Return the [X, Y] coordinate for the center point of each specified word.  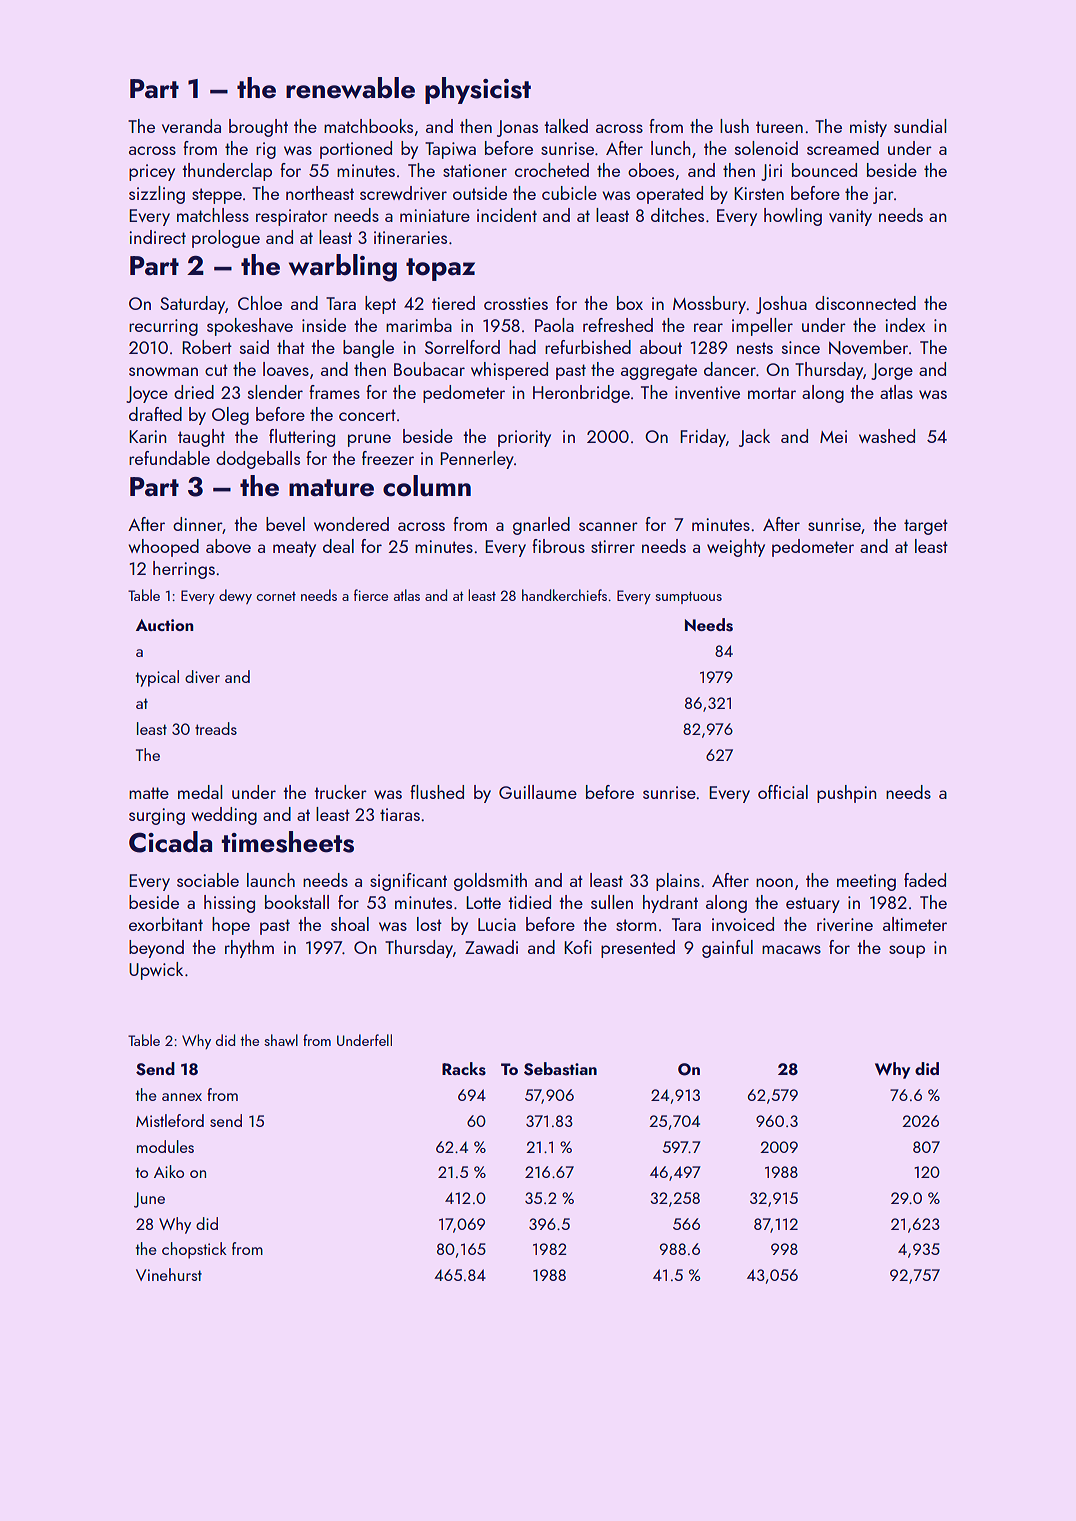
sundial [920, 126]
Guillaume [538, 792]
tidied [529, 902]
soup [907, 951]
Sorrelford [462, 347]
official [783, 792]
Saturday [192, 305]
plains [678, 882]
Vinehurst [169, 1274]
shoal [350, 924]
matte [149, 793]
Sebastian [560, 1069]
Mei [833, 436]
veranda [191, 126]
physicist [478, 90]
